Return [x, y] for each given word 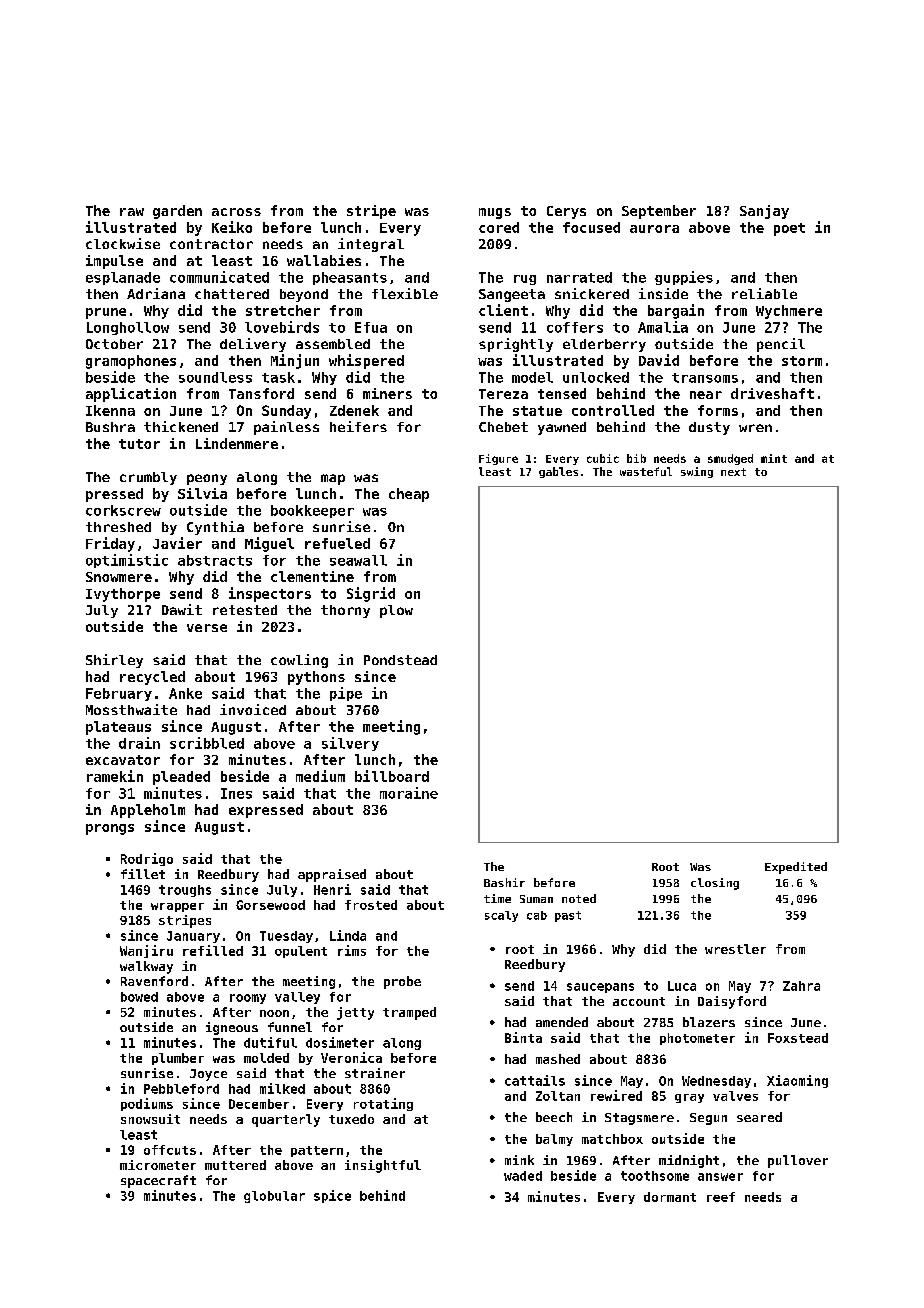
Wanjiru [146, 951]
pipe [346, 694]
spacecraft [158, 1181]
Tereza [503, 394]
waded [523, 1176]
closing [715, 884]
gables [558, 472]
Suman [536, 899]
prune [106, 313]
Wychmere [789, 312]
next [733, 472]
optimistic [127, 561]
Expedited [796, 868]
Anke [185, 693]
